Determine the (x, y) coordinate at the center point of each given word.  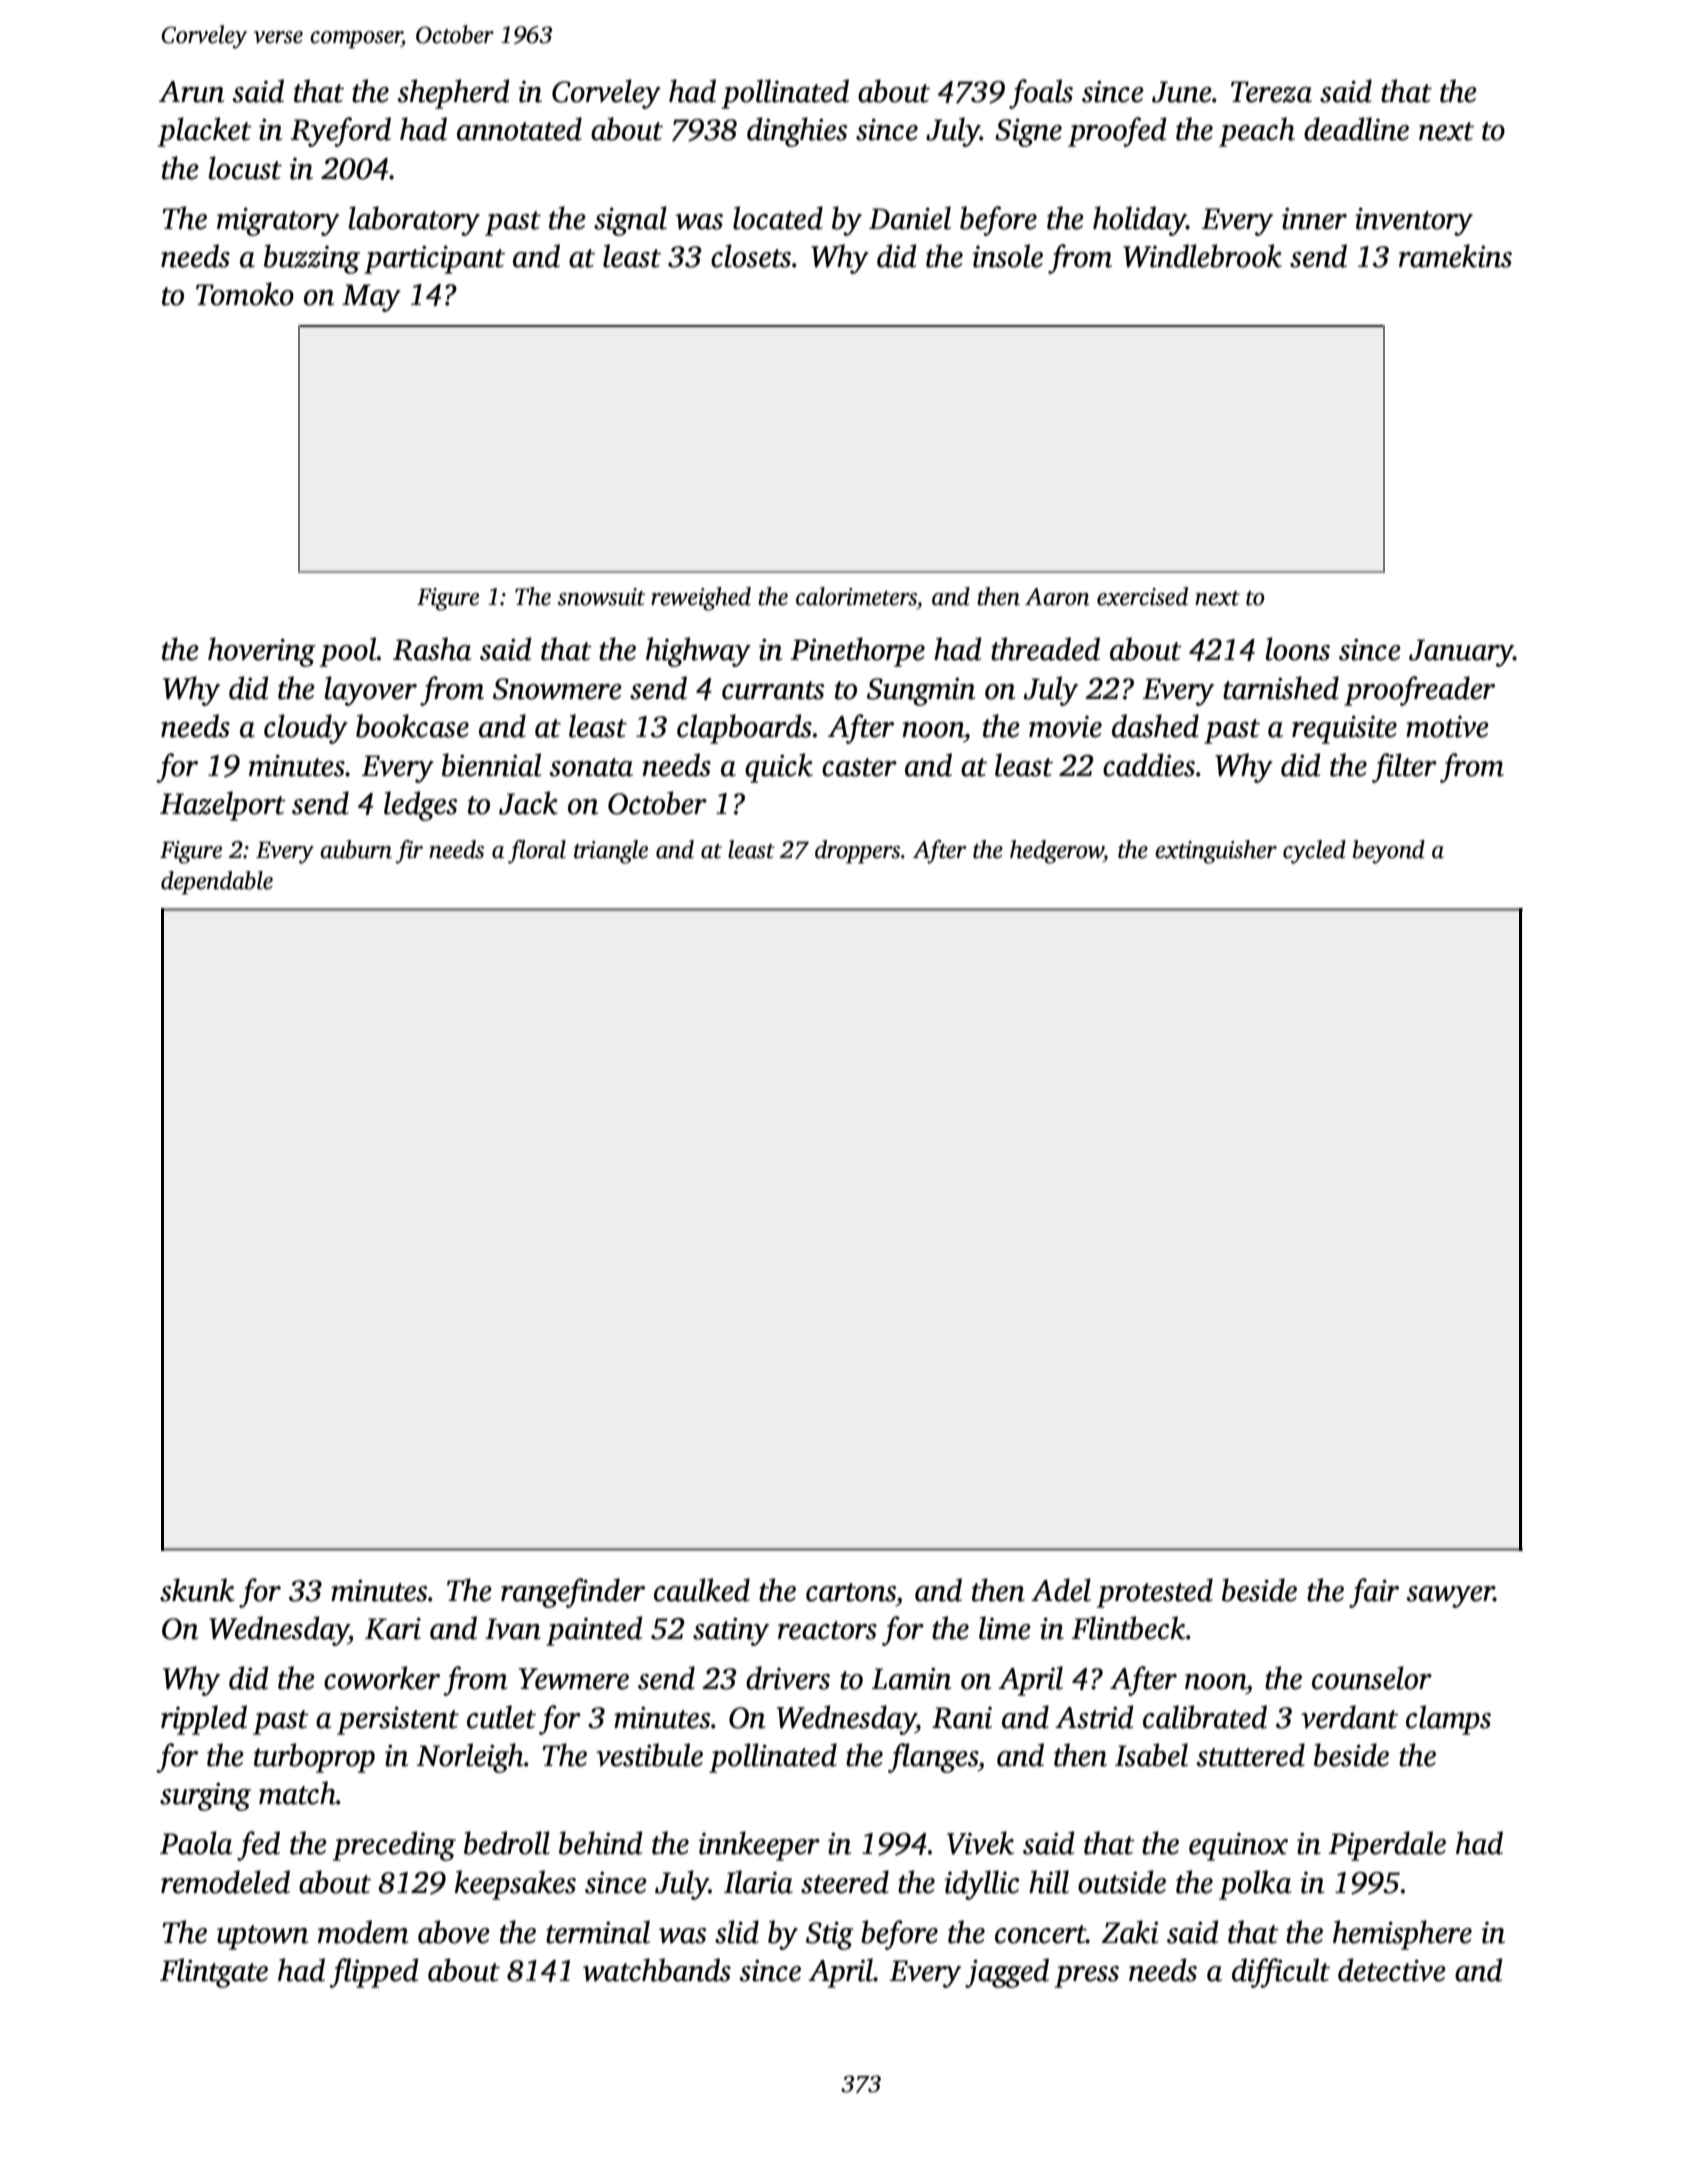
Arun (191, 92)
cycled (1314, 852)
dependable (217, 883)
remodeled (225, 1882)
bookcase (412, 726)
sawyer (1450, 1597)
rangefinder (573, 1593)
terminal (598, 1932)
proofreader (1419, 691)
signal (630, 221)
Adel (1061, 1590)
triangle (611, 852)
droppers (857, 852)
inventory (1414, 222)
